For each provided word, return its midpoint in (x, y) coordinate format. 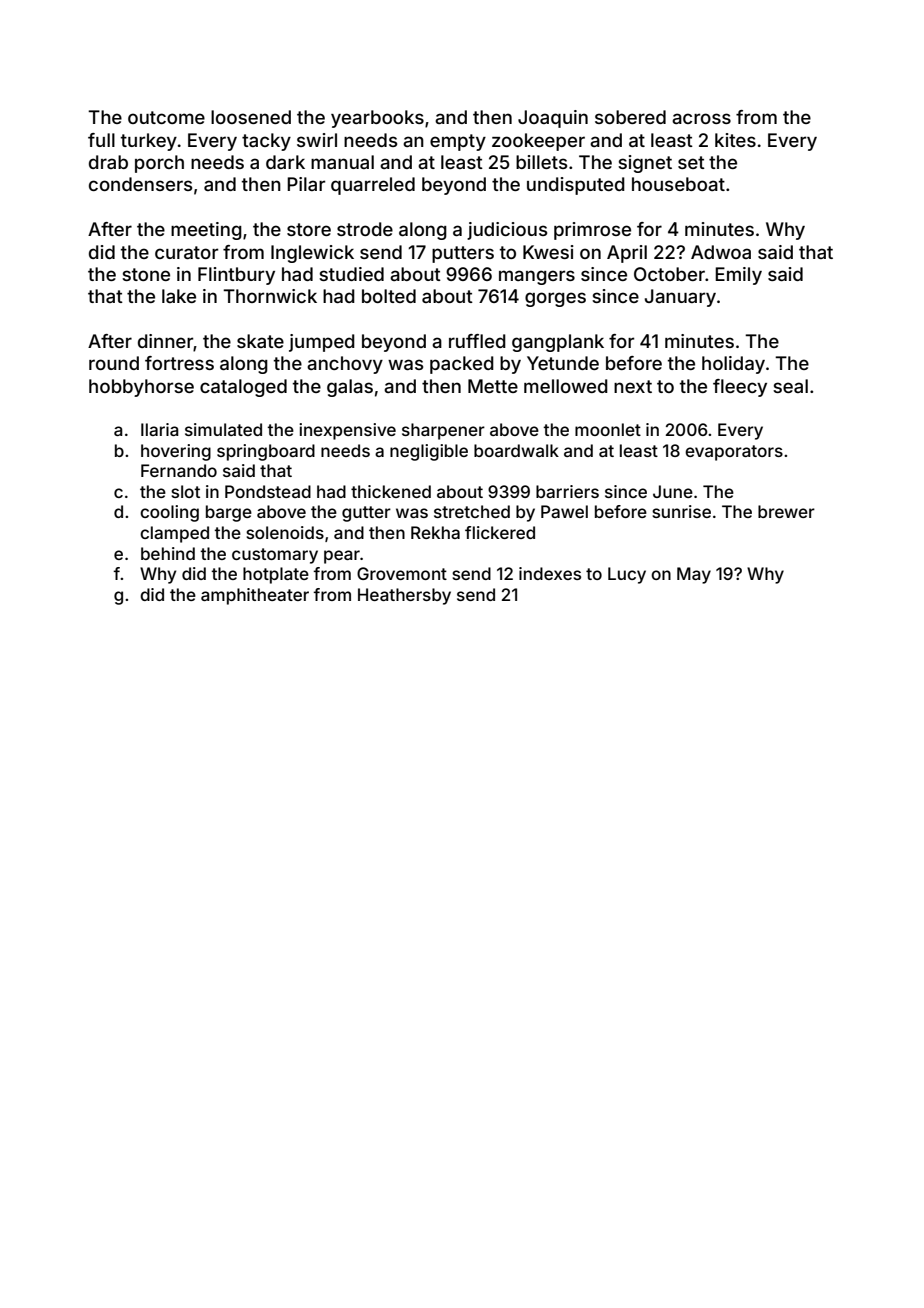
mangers (537, 277)
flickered (500, 532)
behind (168, 553)
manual (342, 162)
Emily (738, 276)
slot (185, 491)
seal (790, 386)
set (691, 162)
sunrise (681, 511)
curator (186, 252)
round (114, 363)
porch (159, 164)
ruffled (477, 341)
